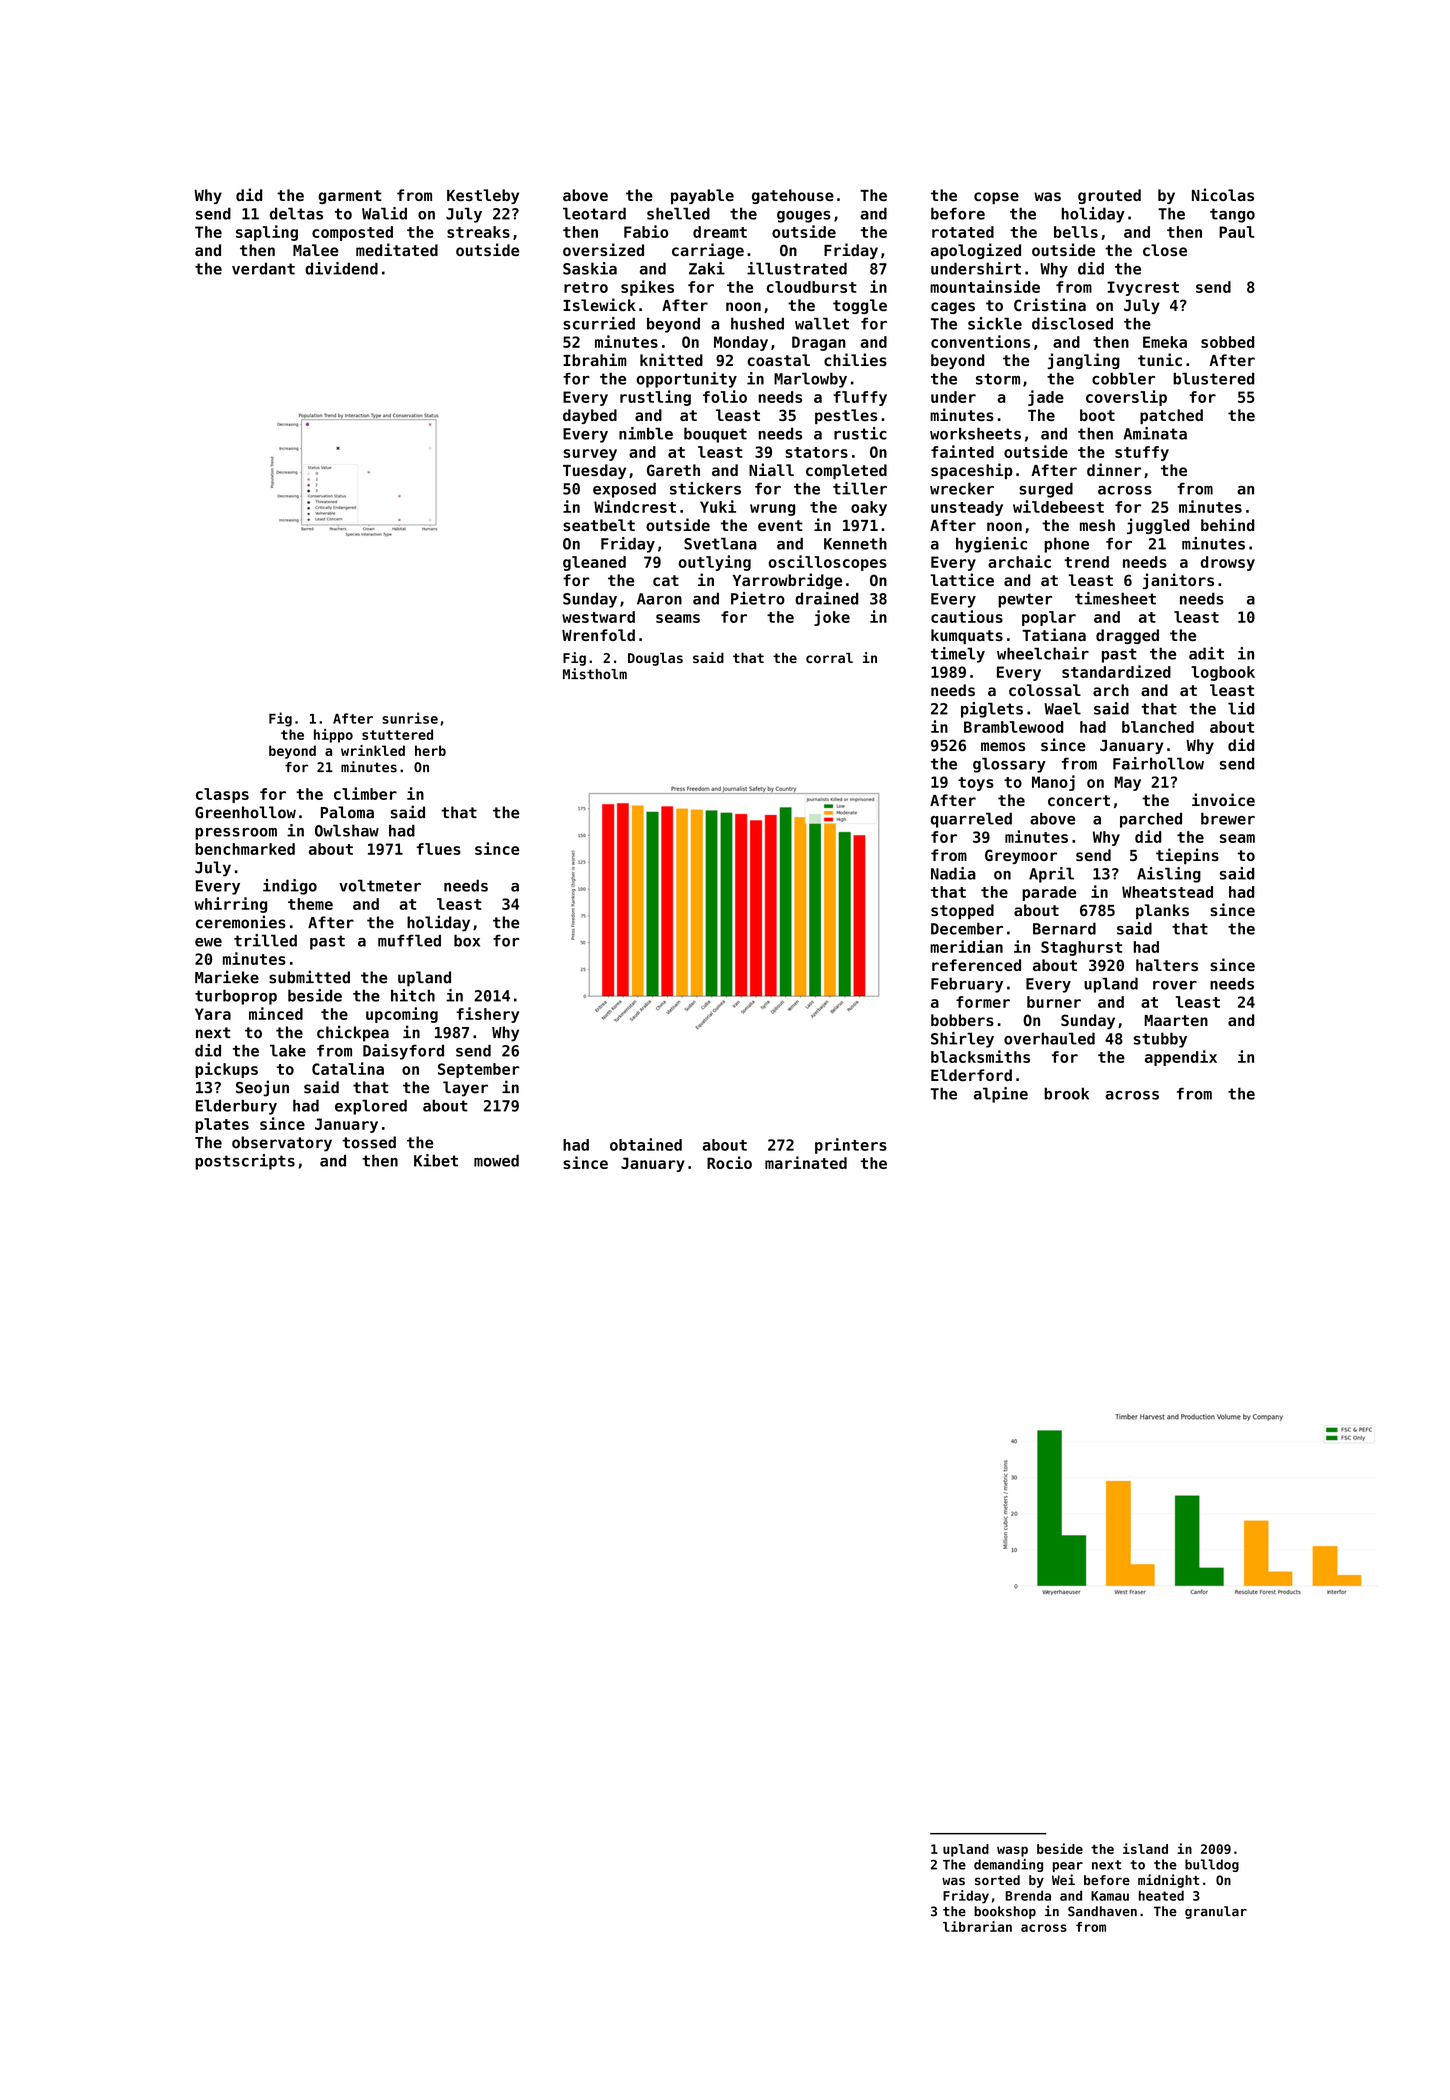 This screenshot has height=2100, width=1450. Describe the element at coordinates (1005, 1912) in the screenshot. I see `bookshop` at that location.
